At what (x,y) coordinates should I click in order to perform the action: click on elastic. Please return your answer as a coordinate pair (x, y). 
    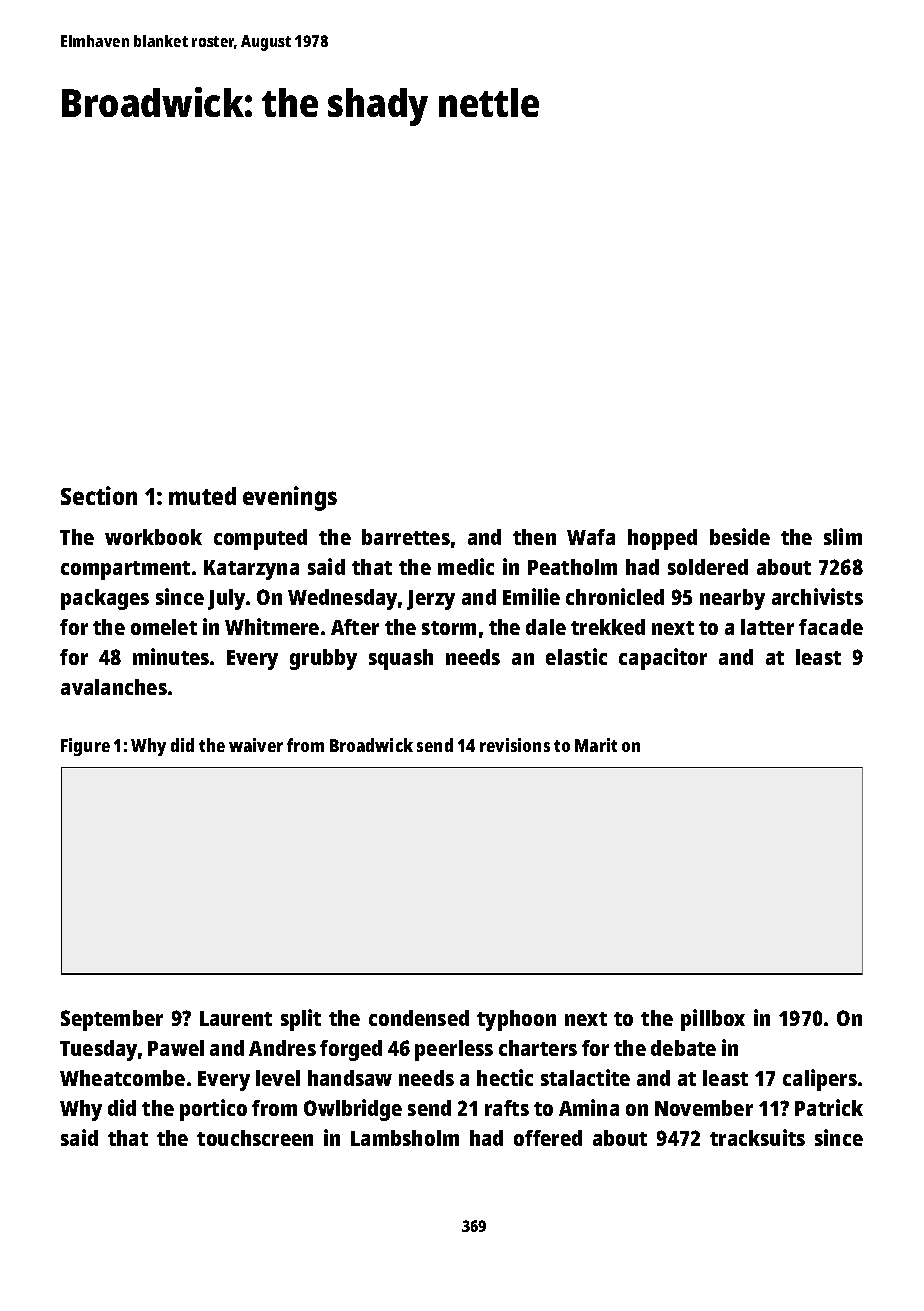
    Looking at the image, I should click on (576, 656).
